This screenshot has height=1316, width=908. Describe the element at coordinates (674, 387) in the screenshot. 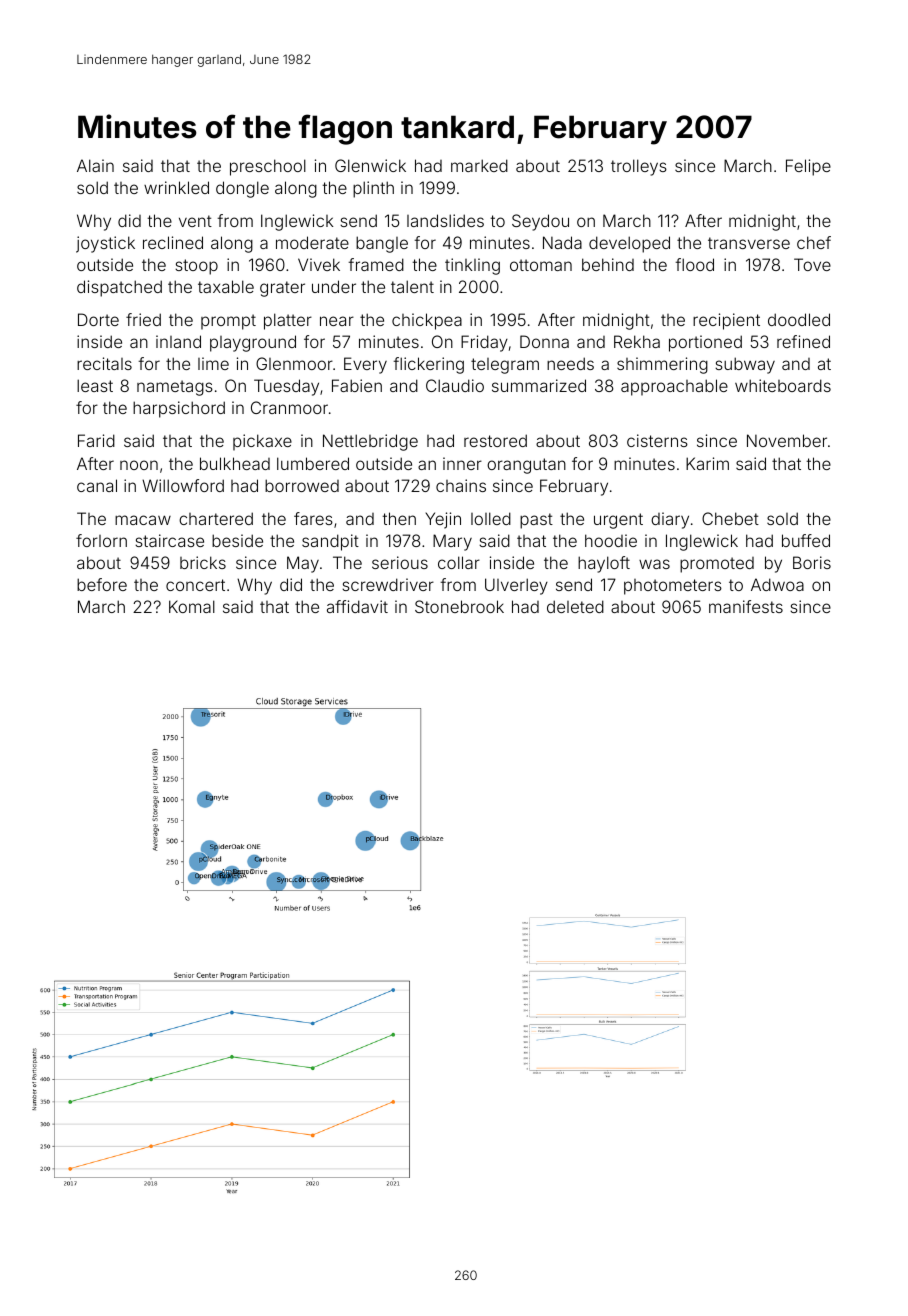

I see `approachable` at that location.
